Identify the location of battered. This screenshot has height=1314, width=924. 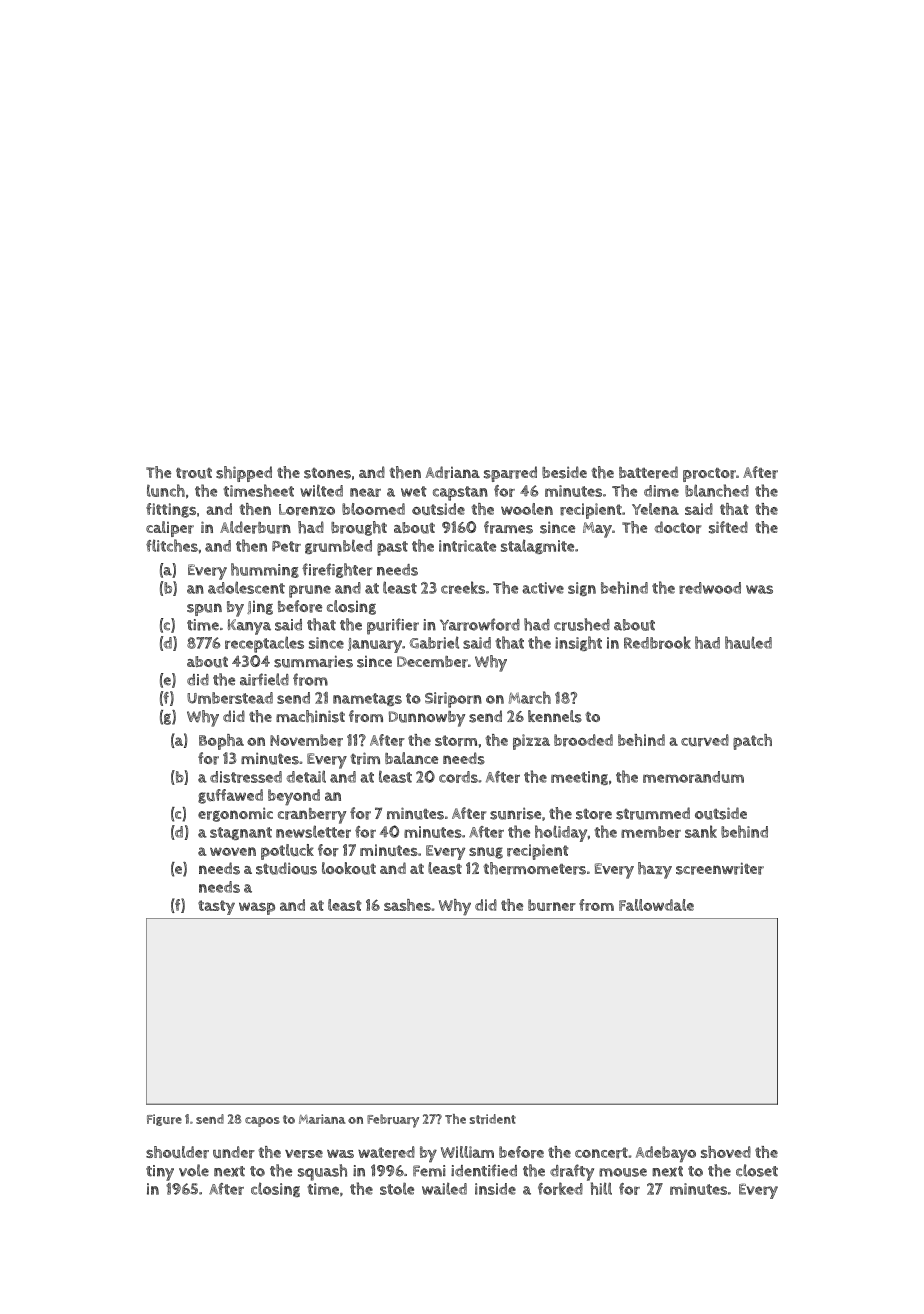
(648, 472).
